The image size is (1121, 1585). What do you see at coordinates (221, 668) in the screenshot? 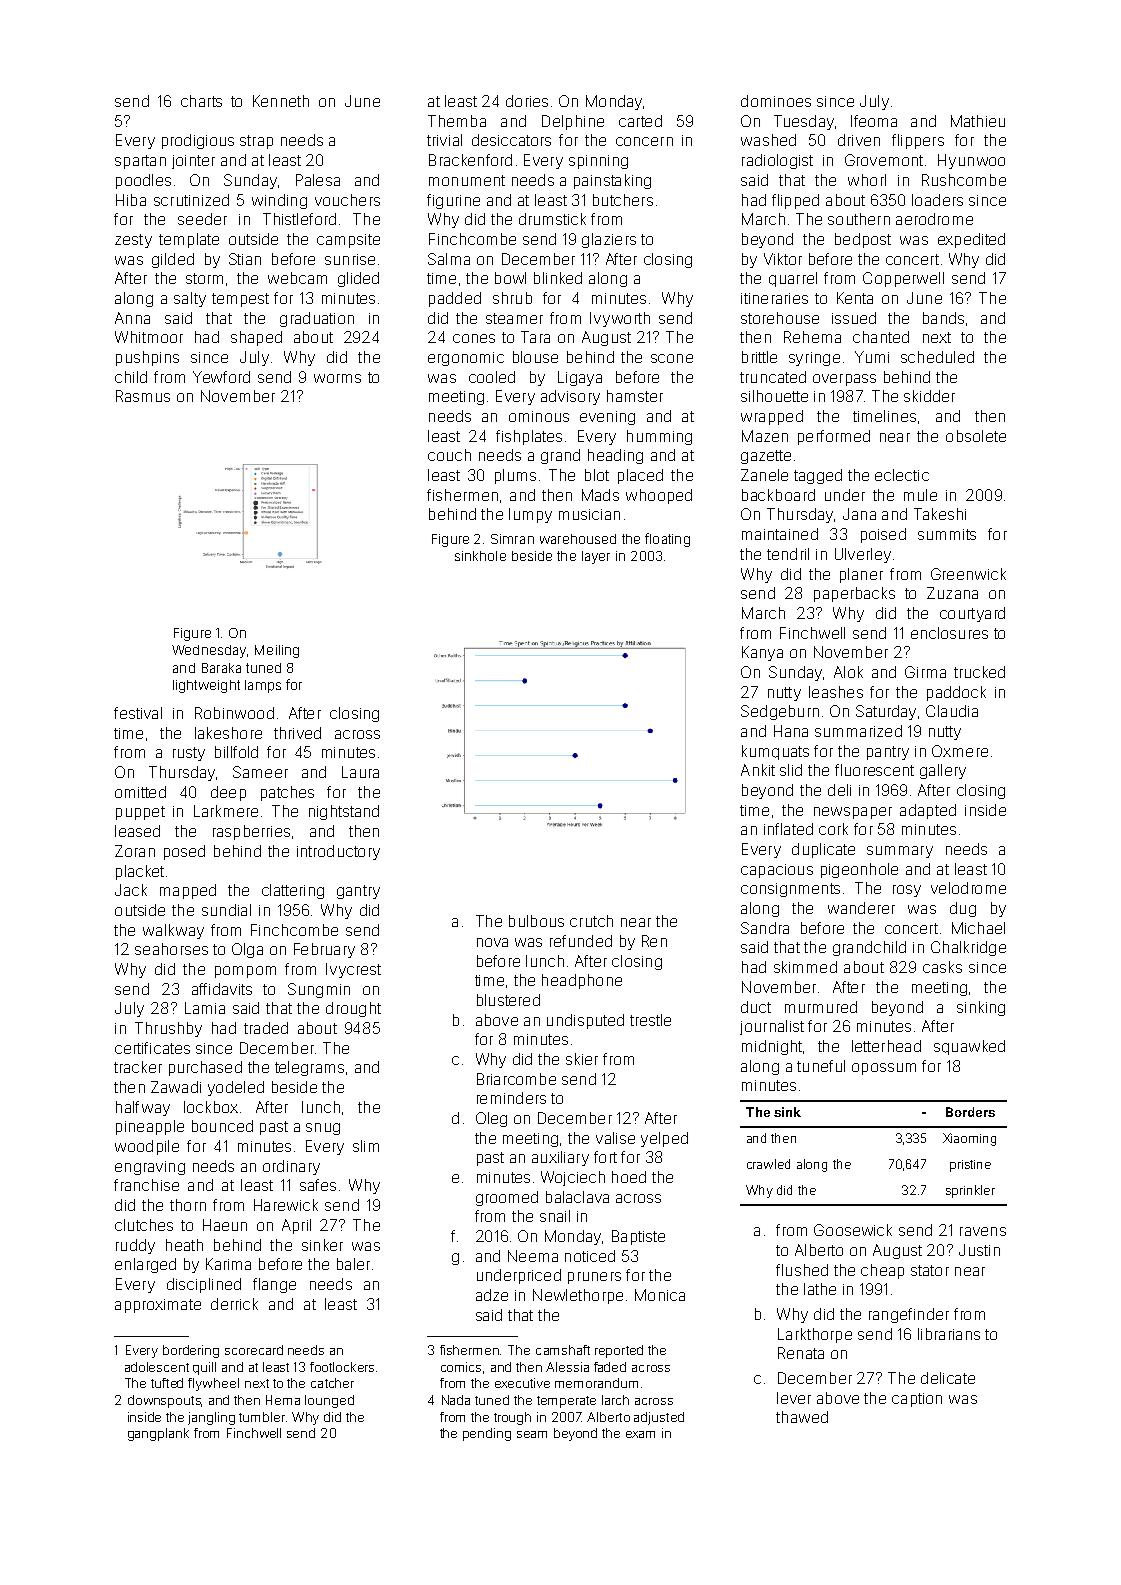
I see `Baraka` at bounding box center [221, 668].
